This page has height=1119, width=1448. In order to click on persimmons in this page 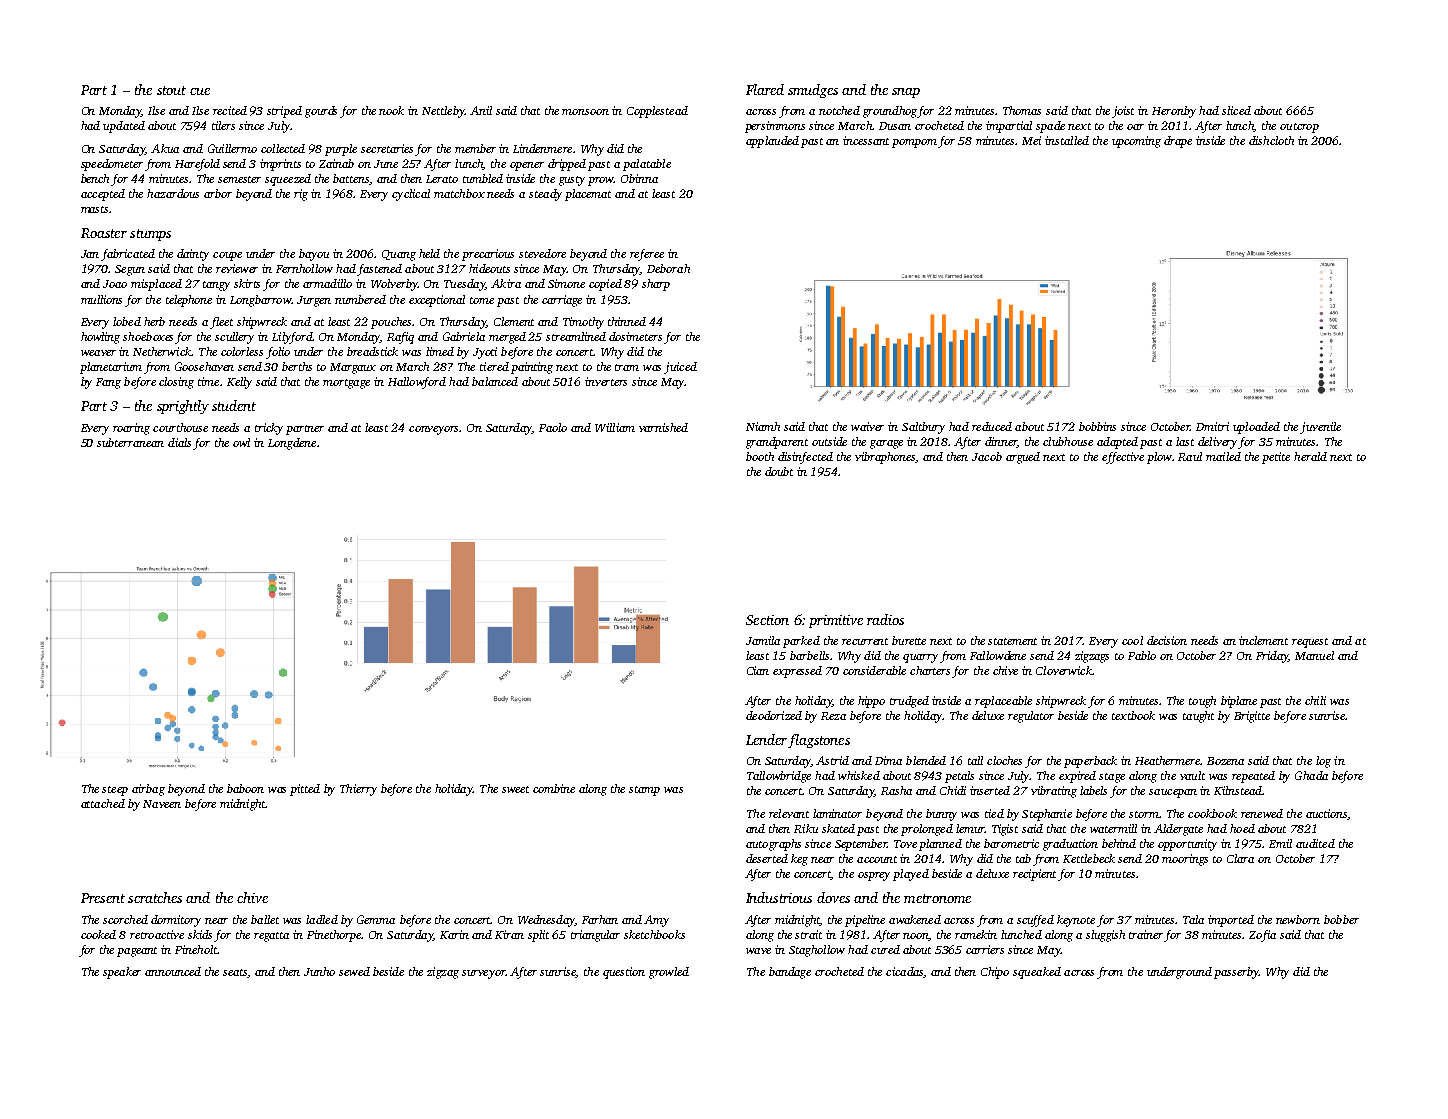, I will do `click(775, 127)`.
